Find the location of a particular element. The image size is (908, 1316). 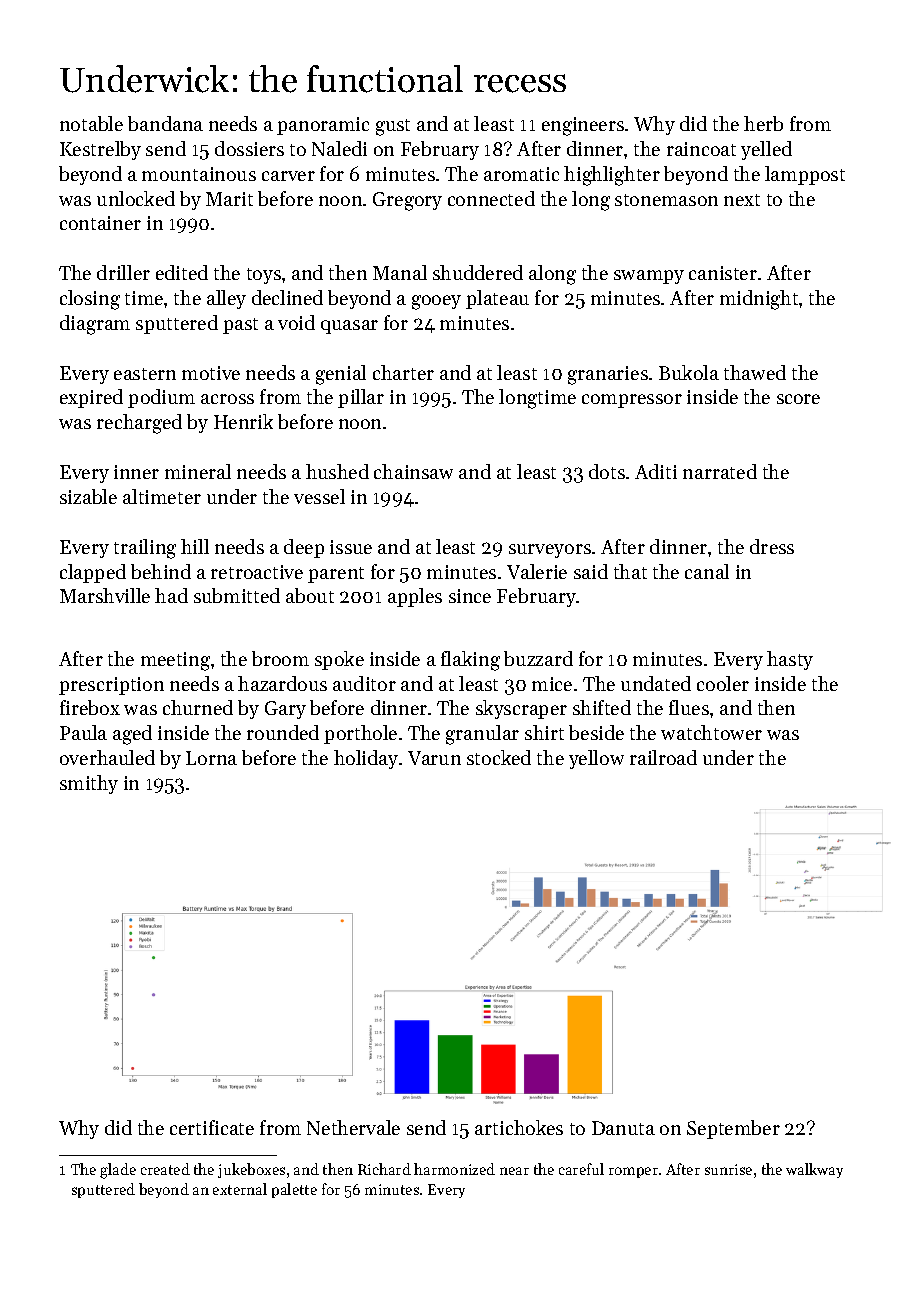

herb is located at coordinates (763, 123).
